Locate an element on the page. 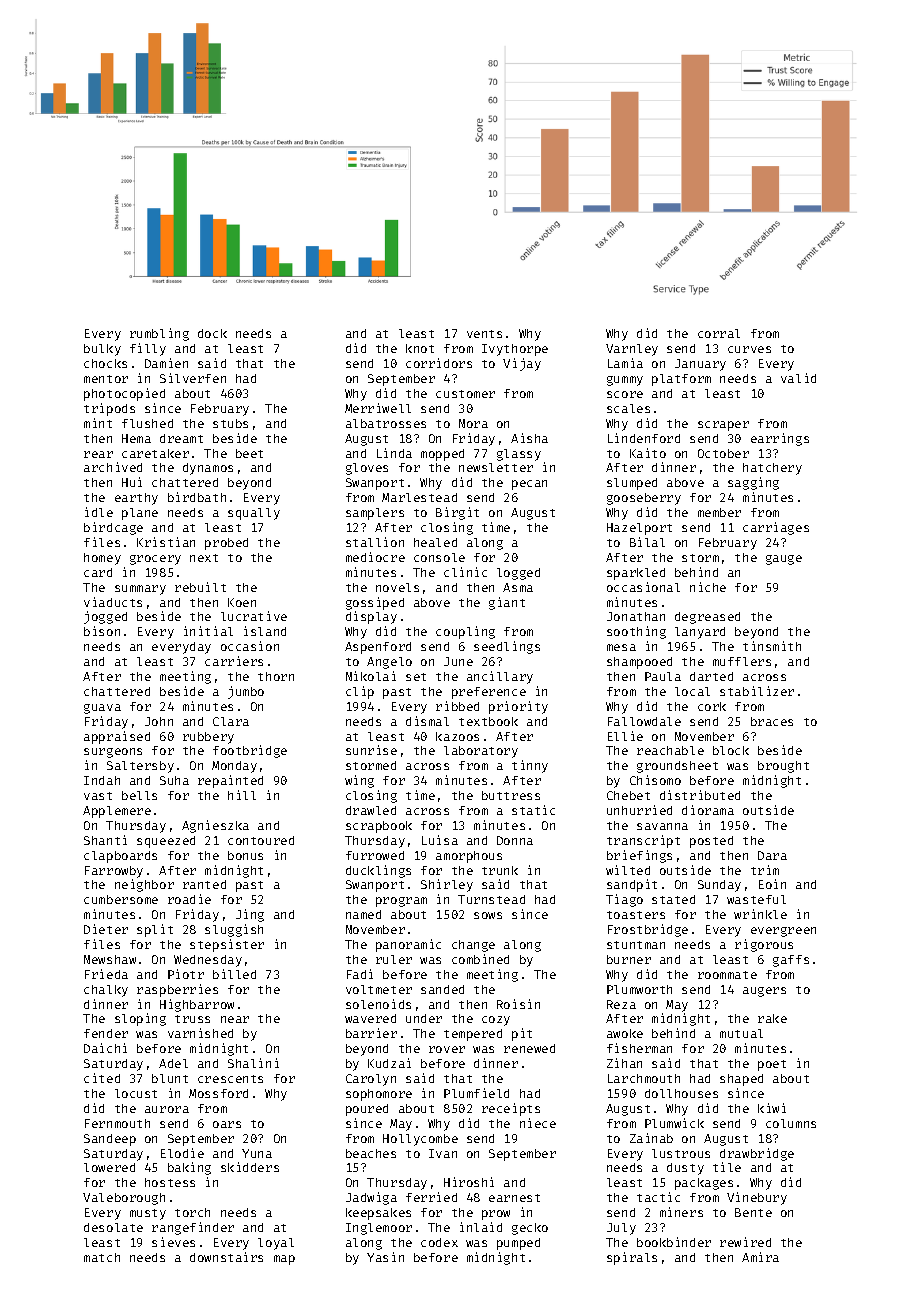  Plumwick is located at coordinates (674, 1123).
